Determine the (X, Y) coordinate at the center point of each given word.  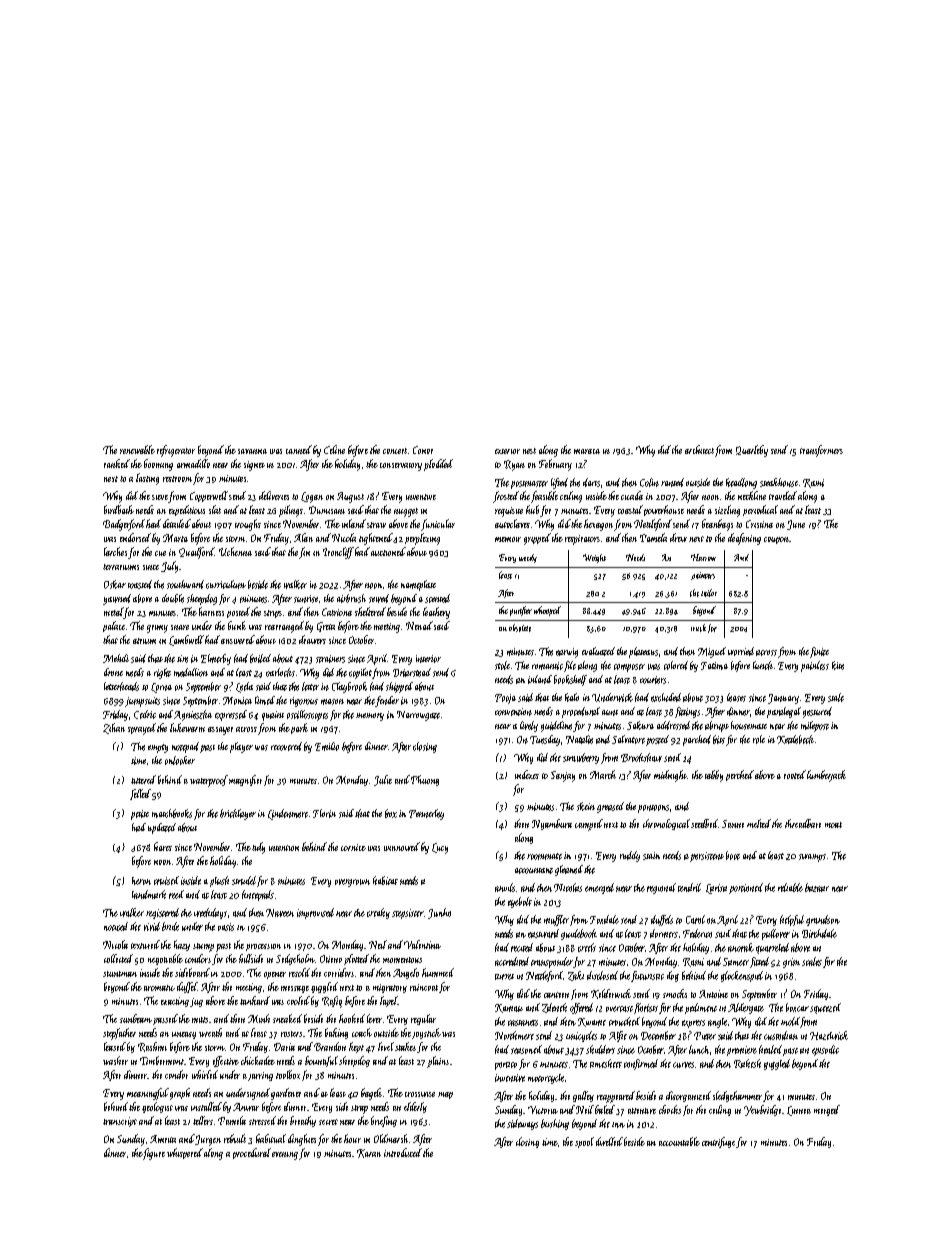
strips (273, 614)
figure (154, 1154)
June (796, 525)
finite (819, 652)
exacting (175, 1002)
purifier (521, 611)
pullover (776, 934)
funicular (438, 525)
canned (299, 449)
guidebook (579, 934)
